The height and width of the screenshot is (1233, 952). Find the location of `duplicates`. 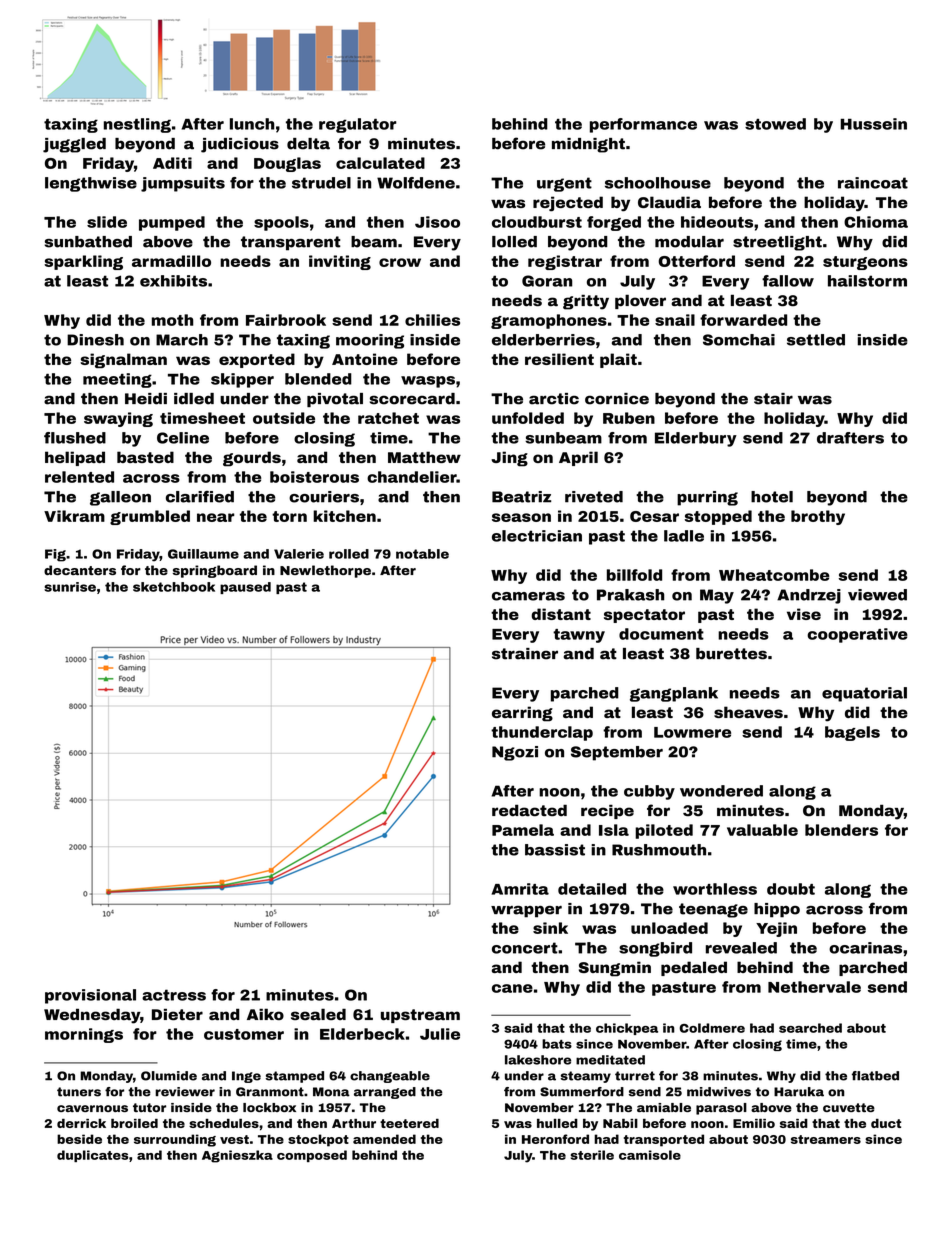

duplicates is located at coordinates (92, 1156).
